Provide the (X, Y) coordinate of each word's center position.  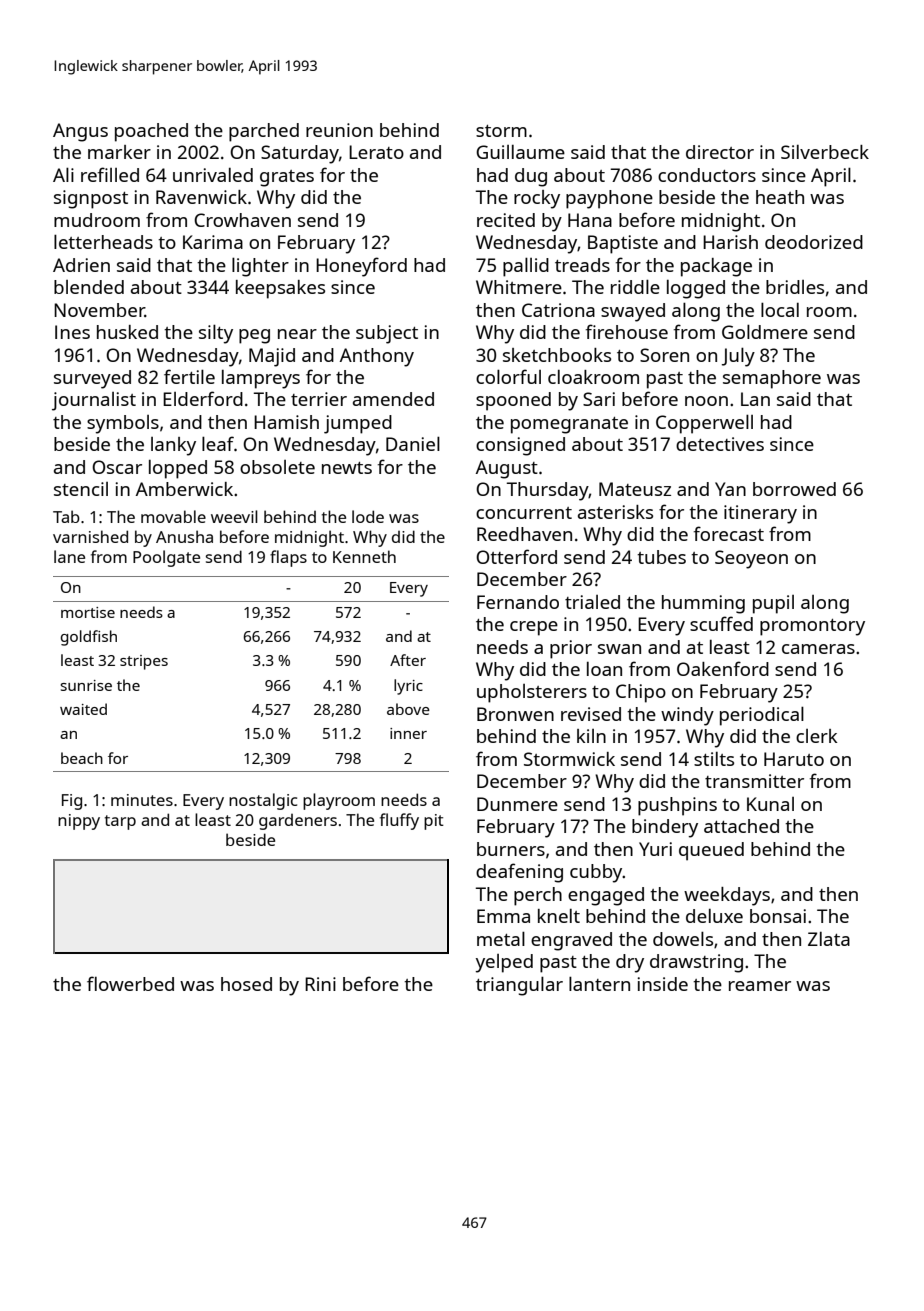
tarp (120, 822)
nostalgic (263, 801)
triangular (519, 986)
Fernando (518, 602)
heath (780, 197)
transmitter (754, 781)
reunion (339, 130)
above (408, 709)
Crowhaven (242, 220)
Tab (66, 516)
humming (703, 604)
